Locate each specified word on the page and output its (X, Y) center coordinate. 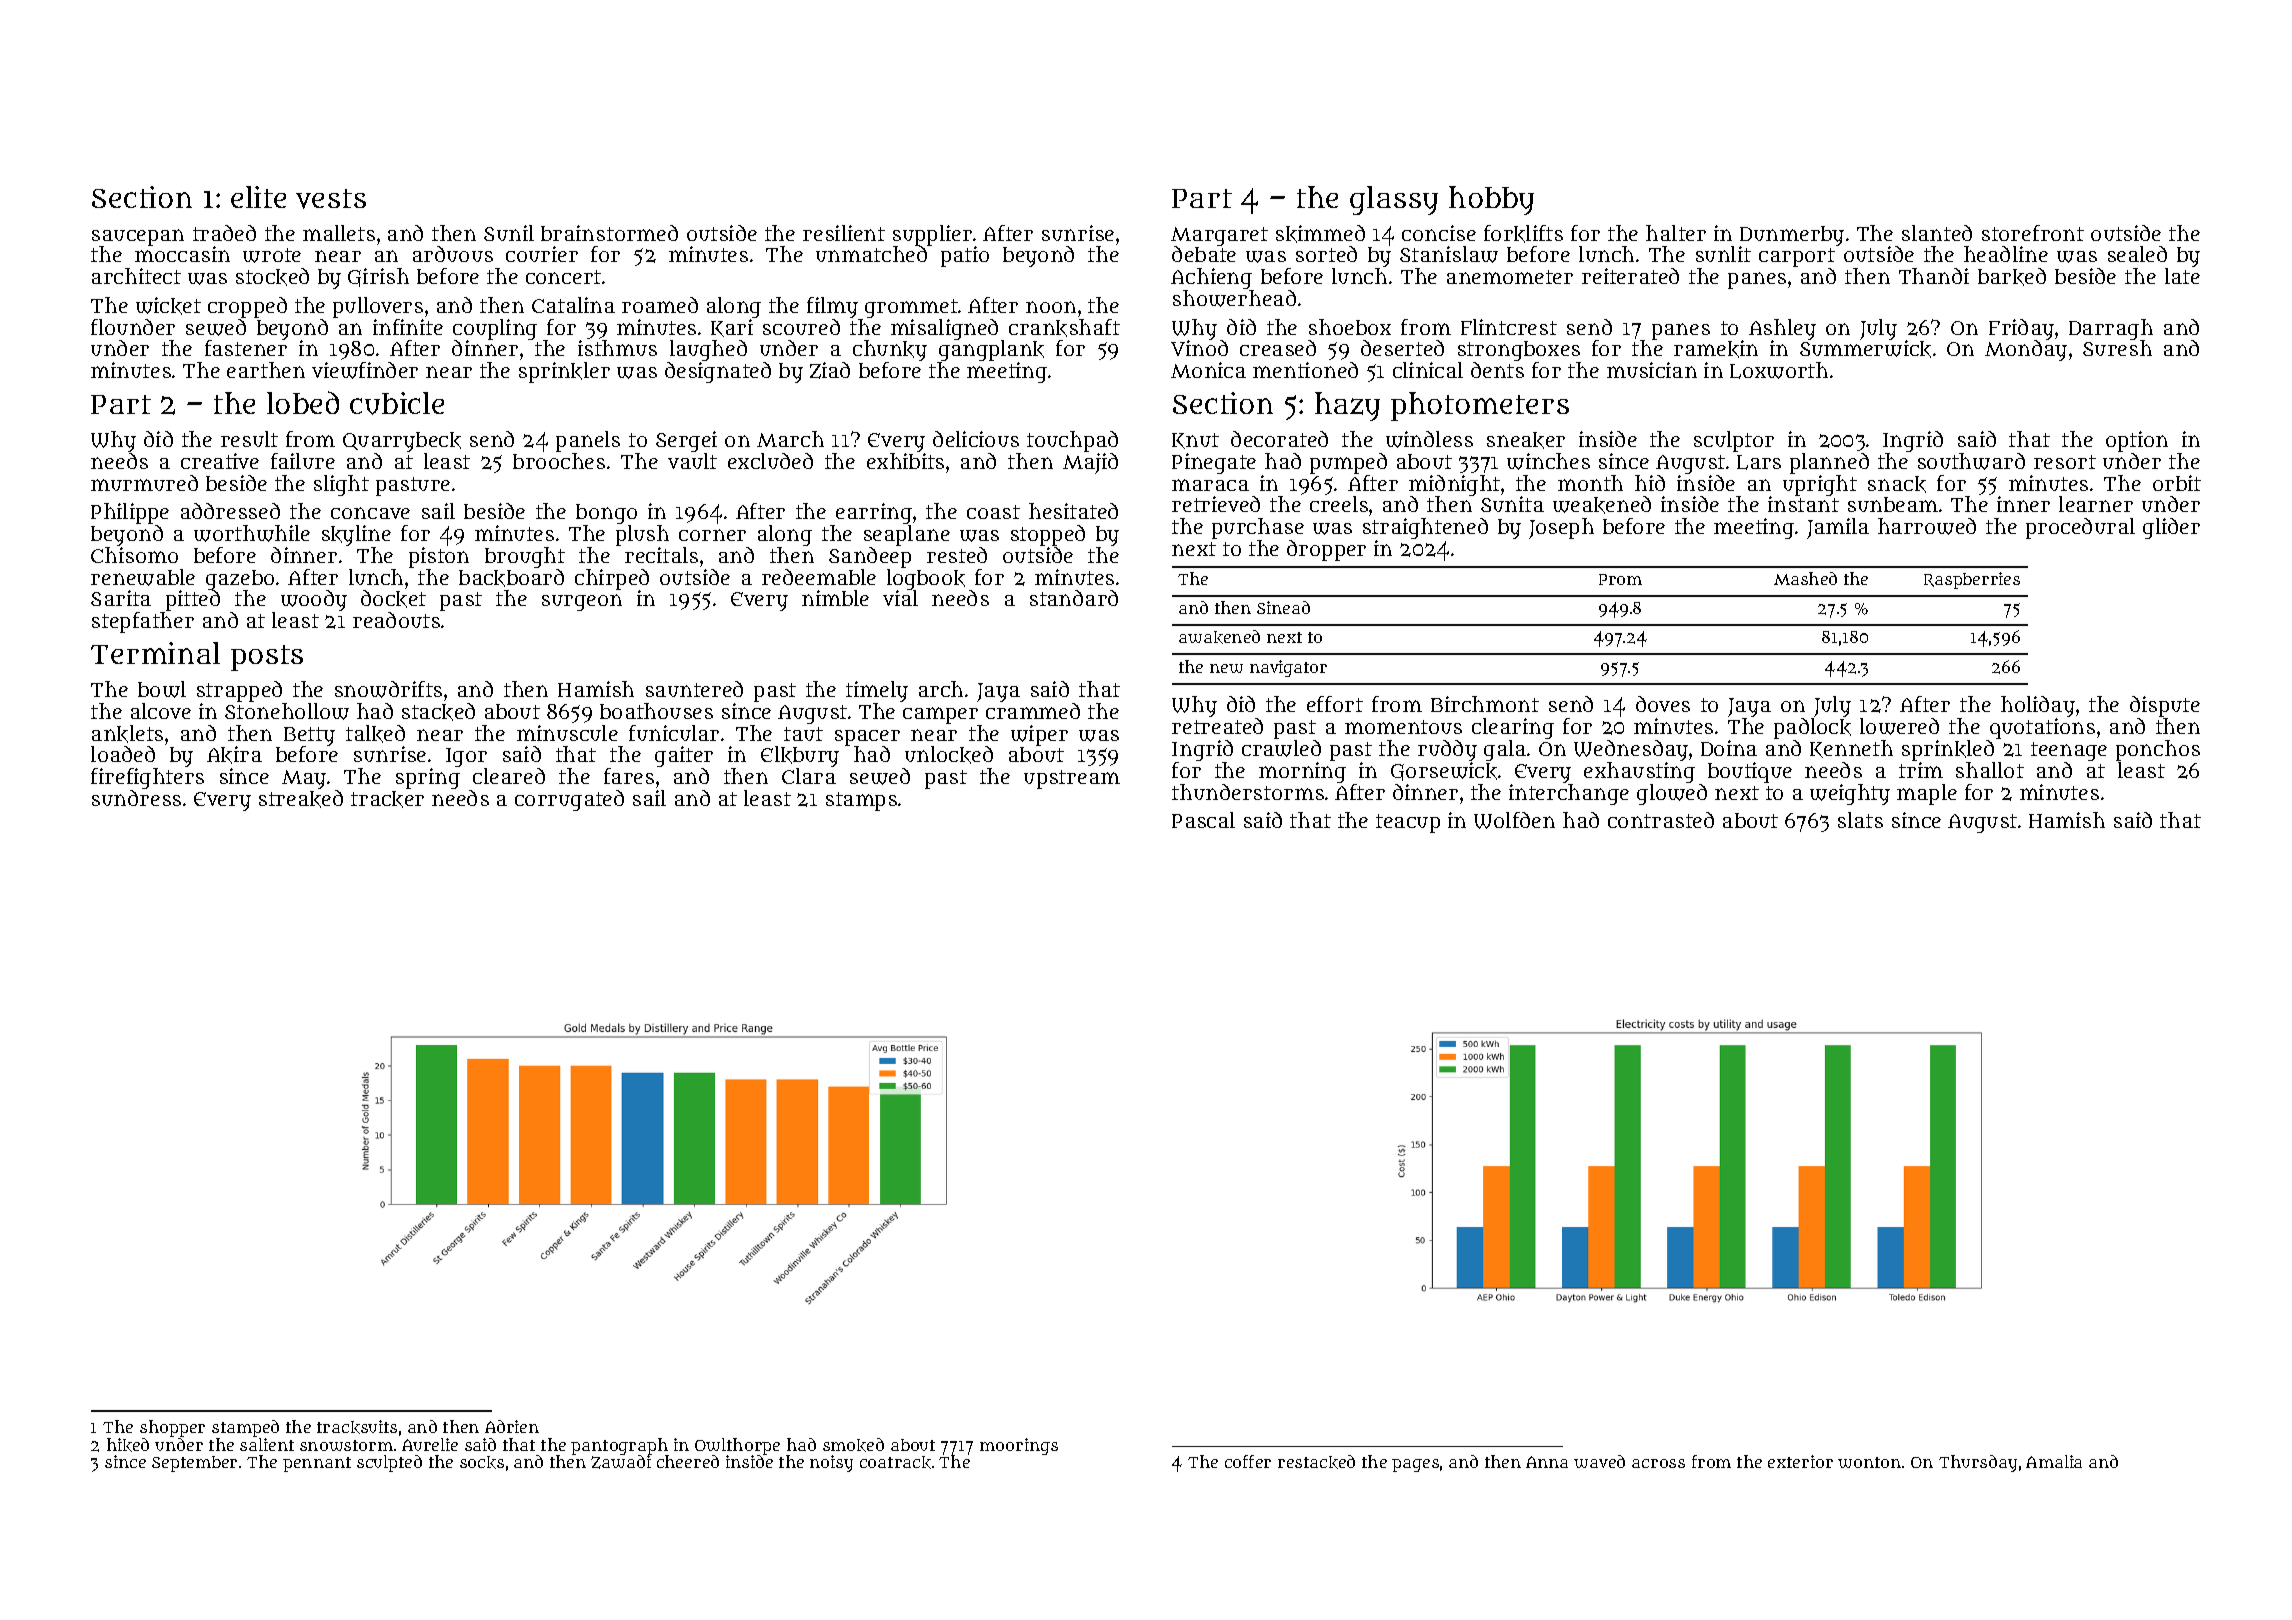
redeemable (819, 577)
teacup (1408, 823)
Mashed (1805, 578)
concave (370, 513)
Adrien (512, 1426)
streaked (301, 799)
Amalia (2054, 1461)
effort (1335, 704)
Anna (1547, 1462)
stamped (245, 1428)
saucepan (138, 238)
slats (1860, 820)
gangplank (991, 351)
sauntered (694, 689)
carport (1797, 257)
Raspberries (1972, 580)
